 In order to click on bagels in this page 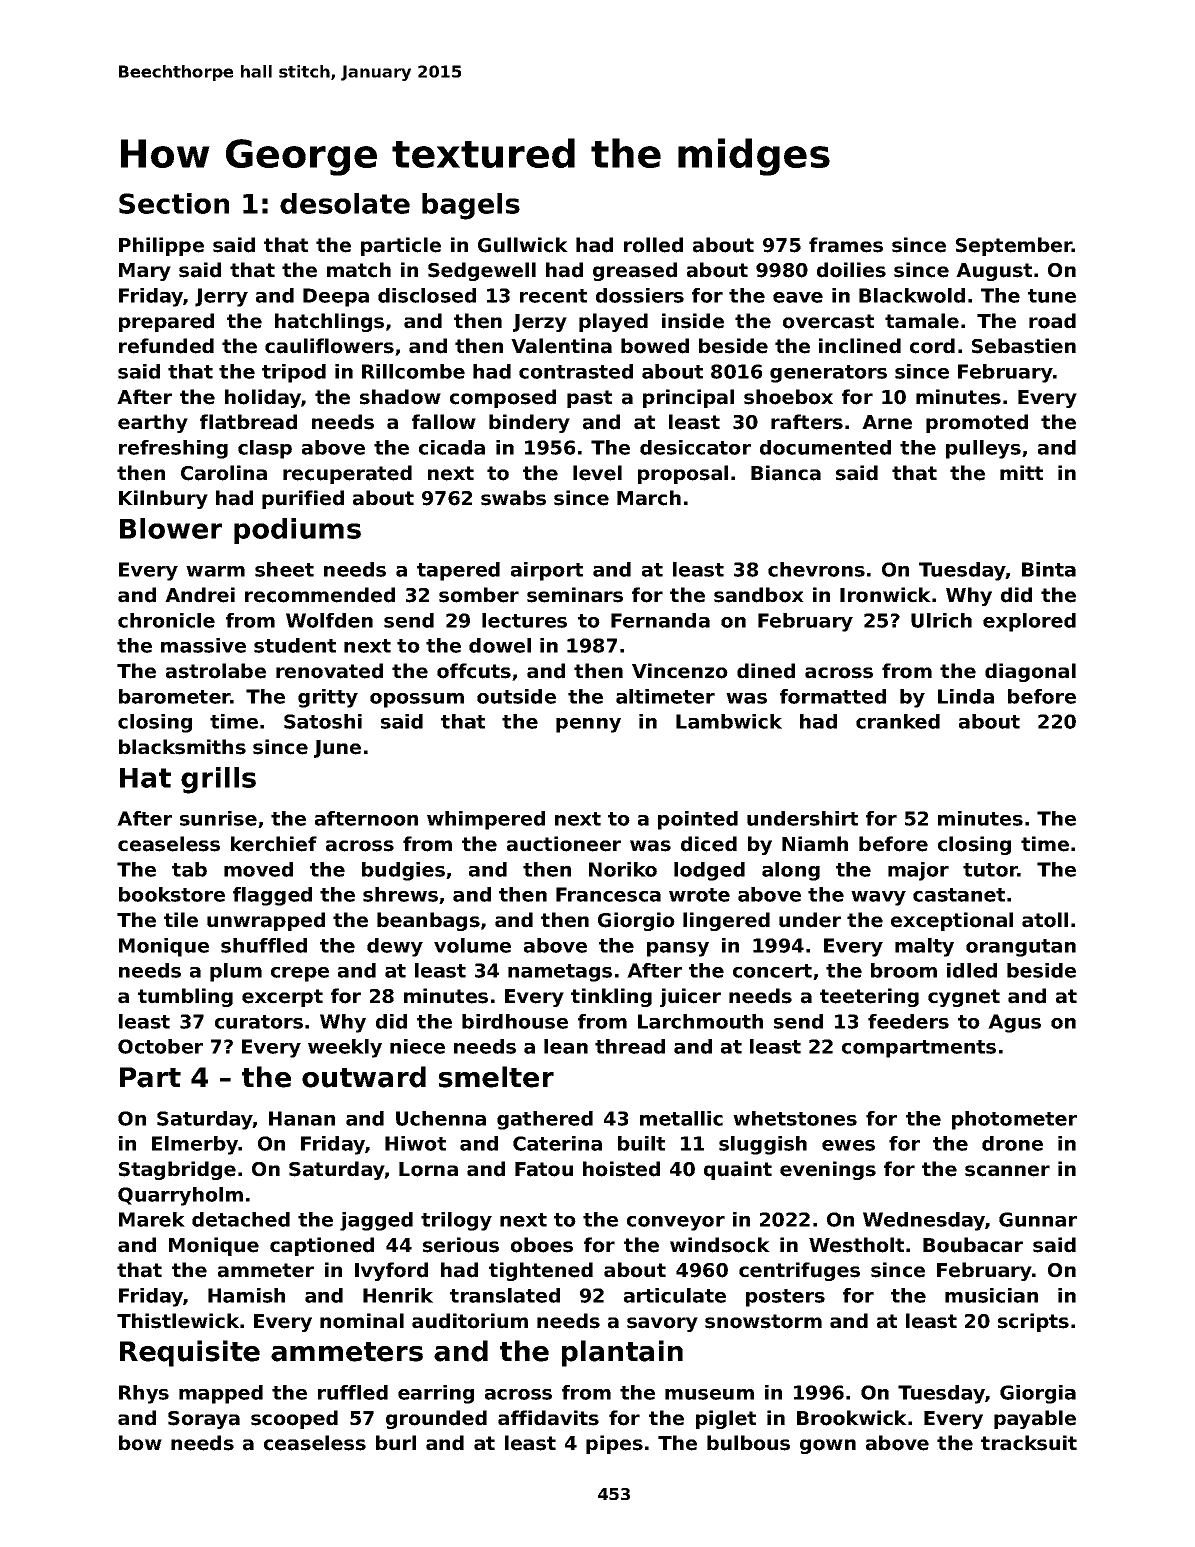, I will do `click(471, 206)`.
